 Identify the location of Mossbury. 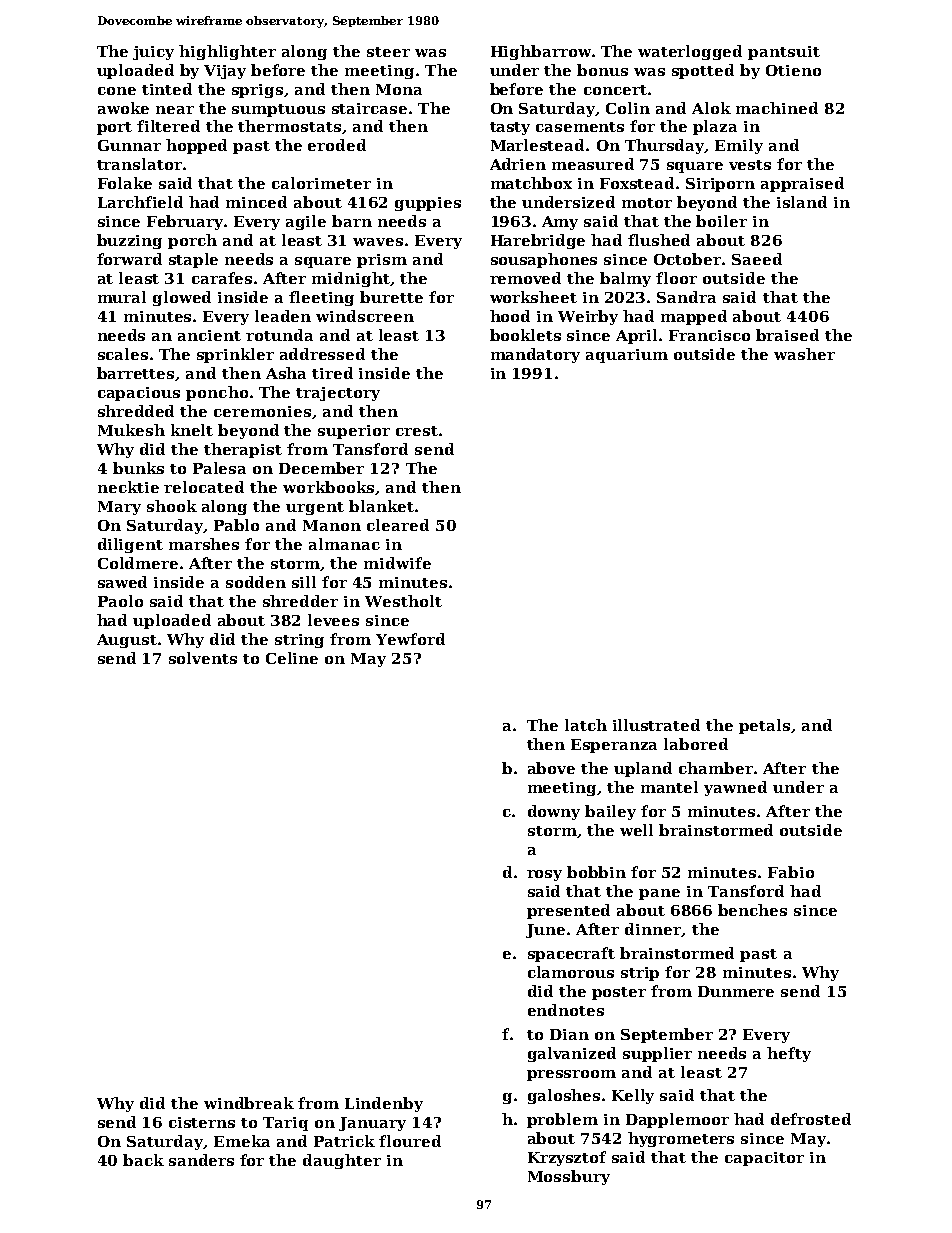
(569, 1177).
